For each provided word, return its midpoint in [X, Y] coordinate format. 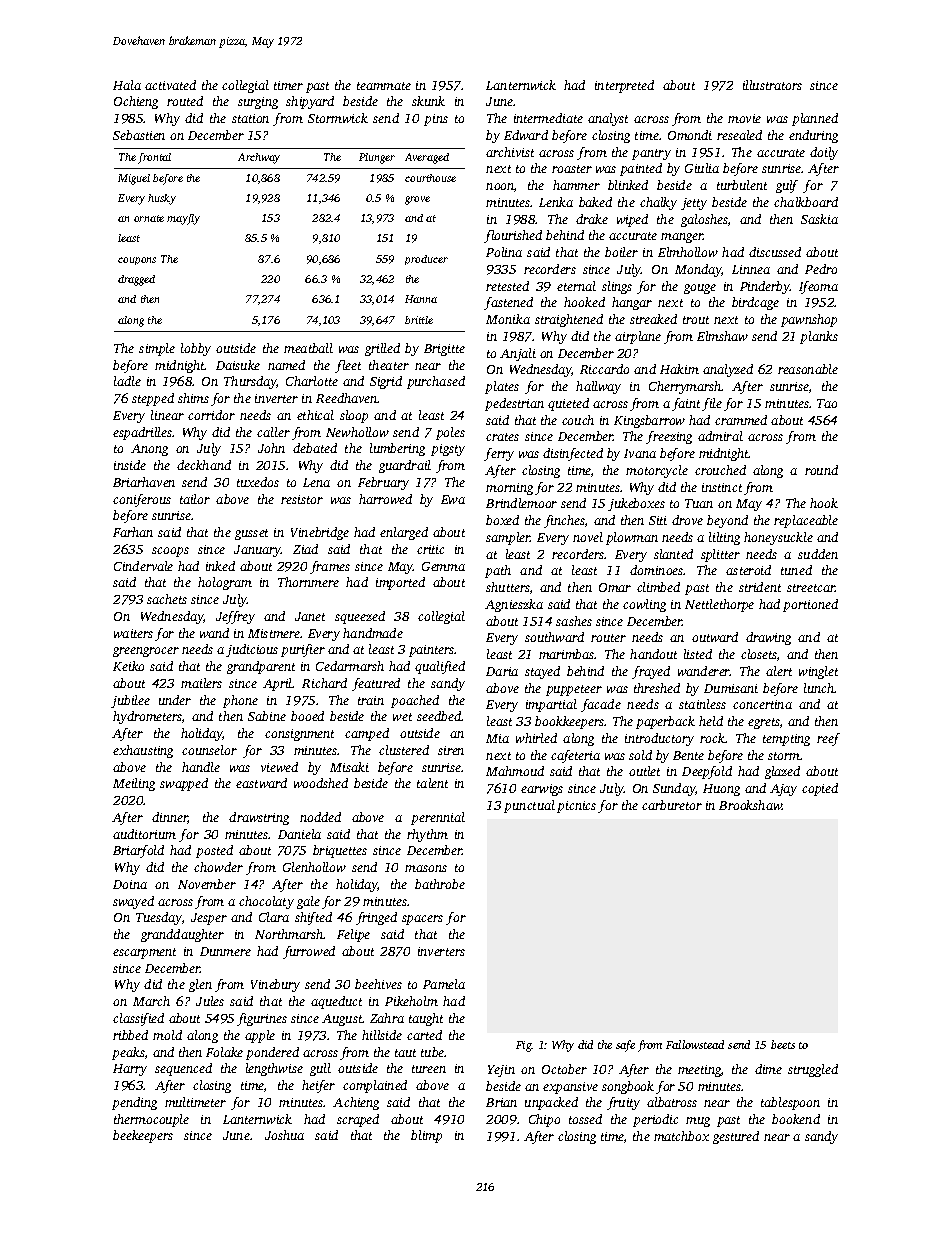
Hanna [421, 299]
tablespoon [790, 1103]
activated [170, 85]
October [564, 1069]
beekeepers [143, 1136]
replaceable [806, 521]
